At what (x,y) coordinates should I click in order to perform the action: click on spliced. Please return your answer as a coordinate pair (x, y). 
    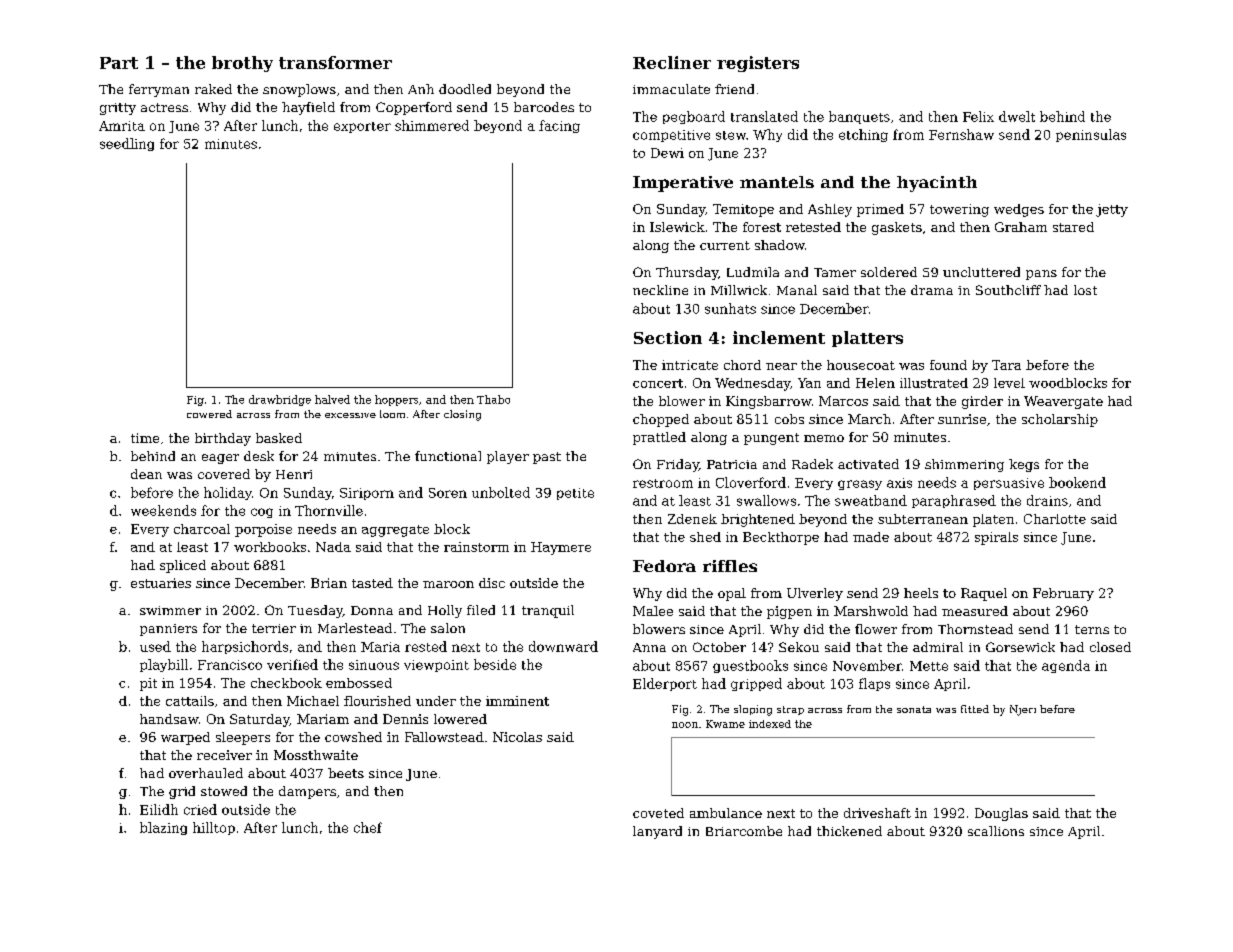
    Looking at the image, I should click on (183, 566).
